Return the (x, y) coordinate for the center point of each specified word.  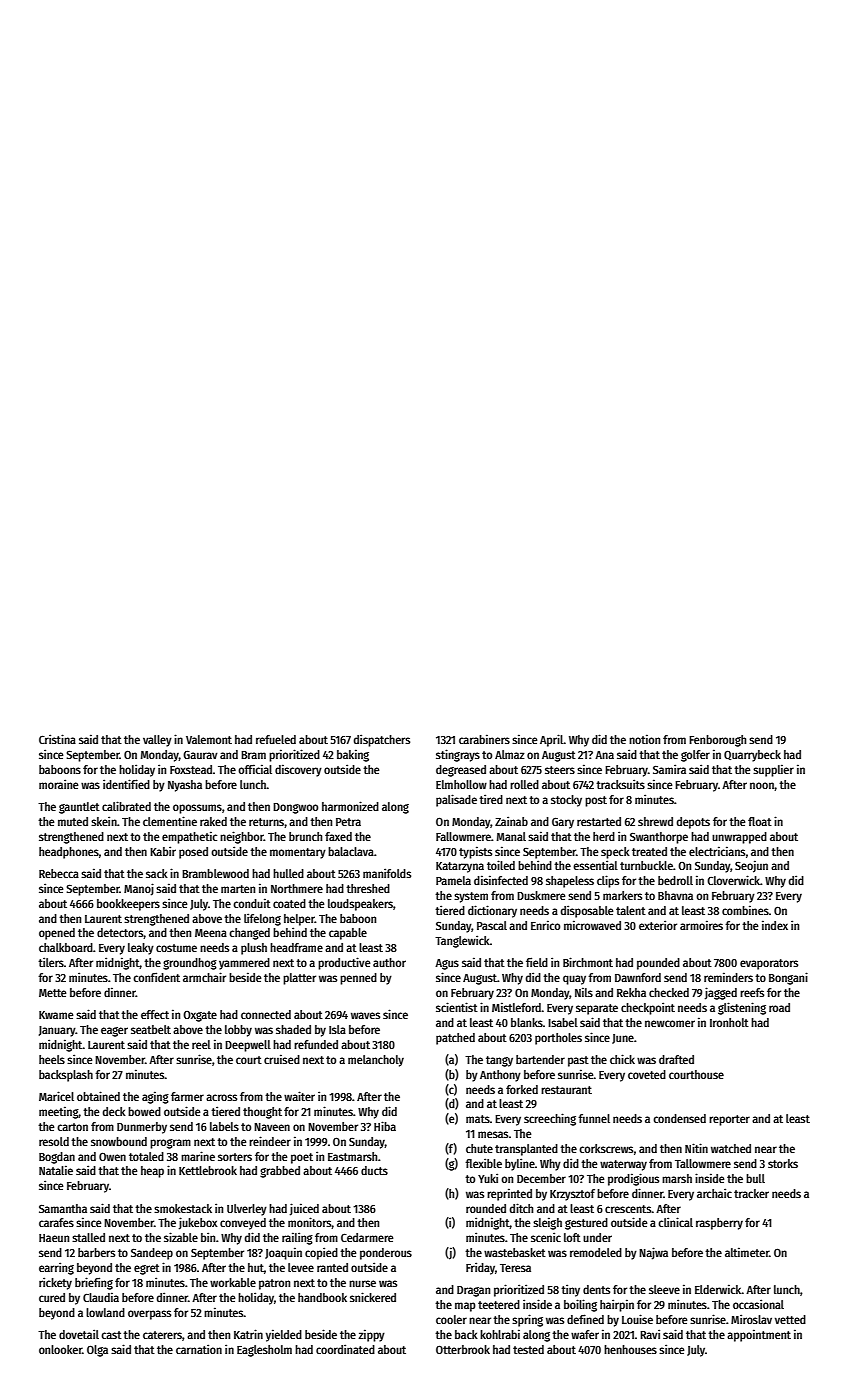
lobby (238, 1031)
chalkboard (66, 947)
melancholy (376, 1061)
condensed (679, 1118)
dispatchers (382, 740)
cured (52, 1297)
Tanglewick (462, 941)
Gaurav (200, 754)
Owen (112, 1156)
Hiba (385, 1126)
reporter (729, 1120)
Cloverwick (733, 880)
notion (644, 739)
